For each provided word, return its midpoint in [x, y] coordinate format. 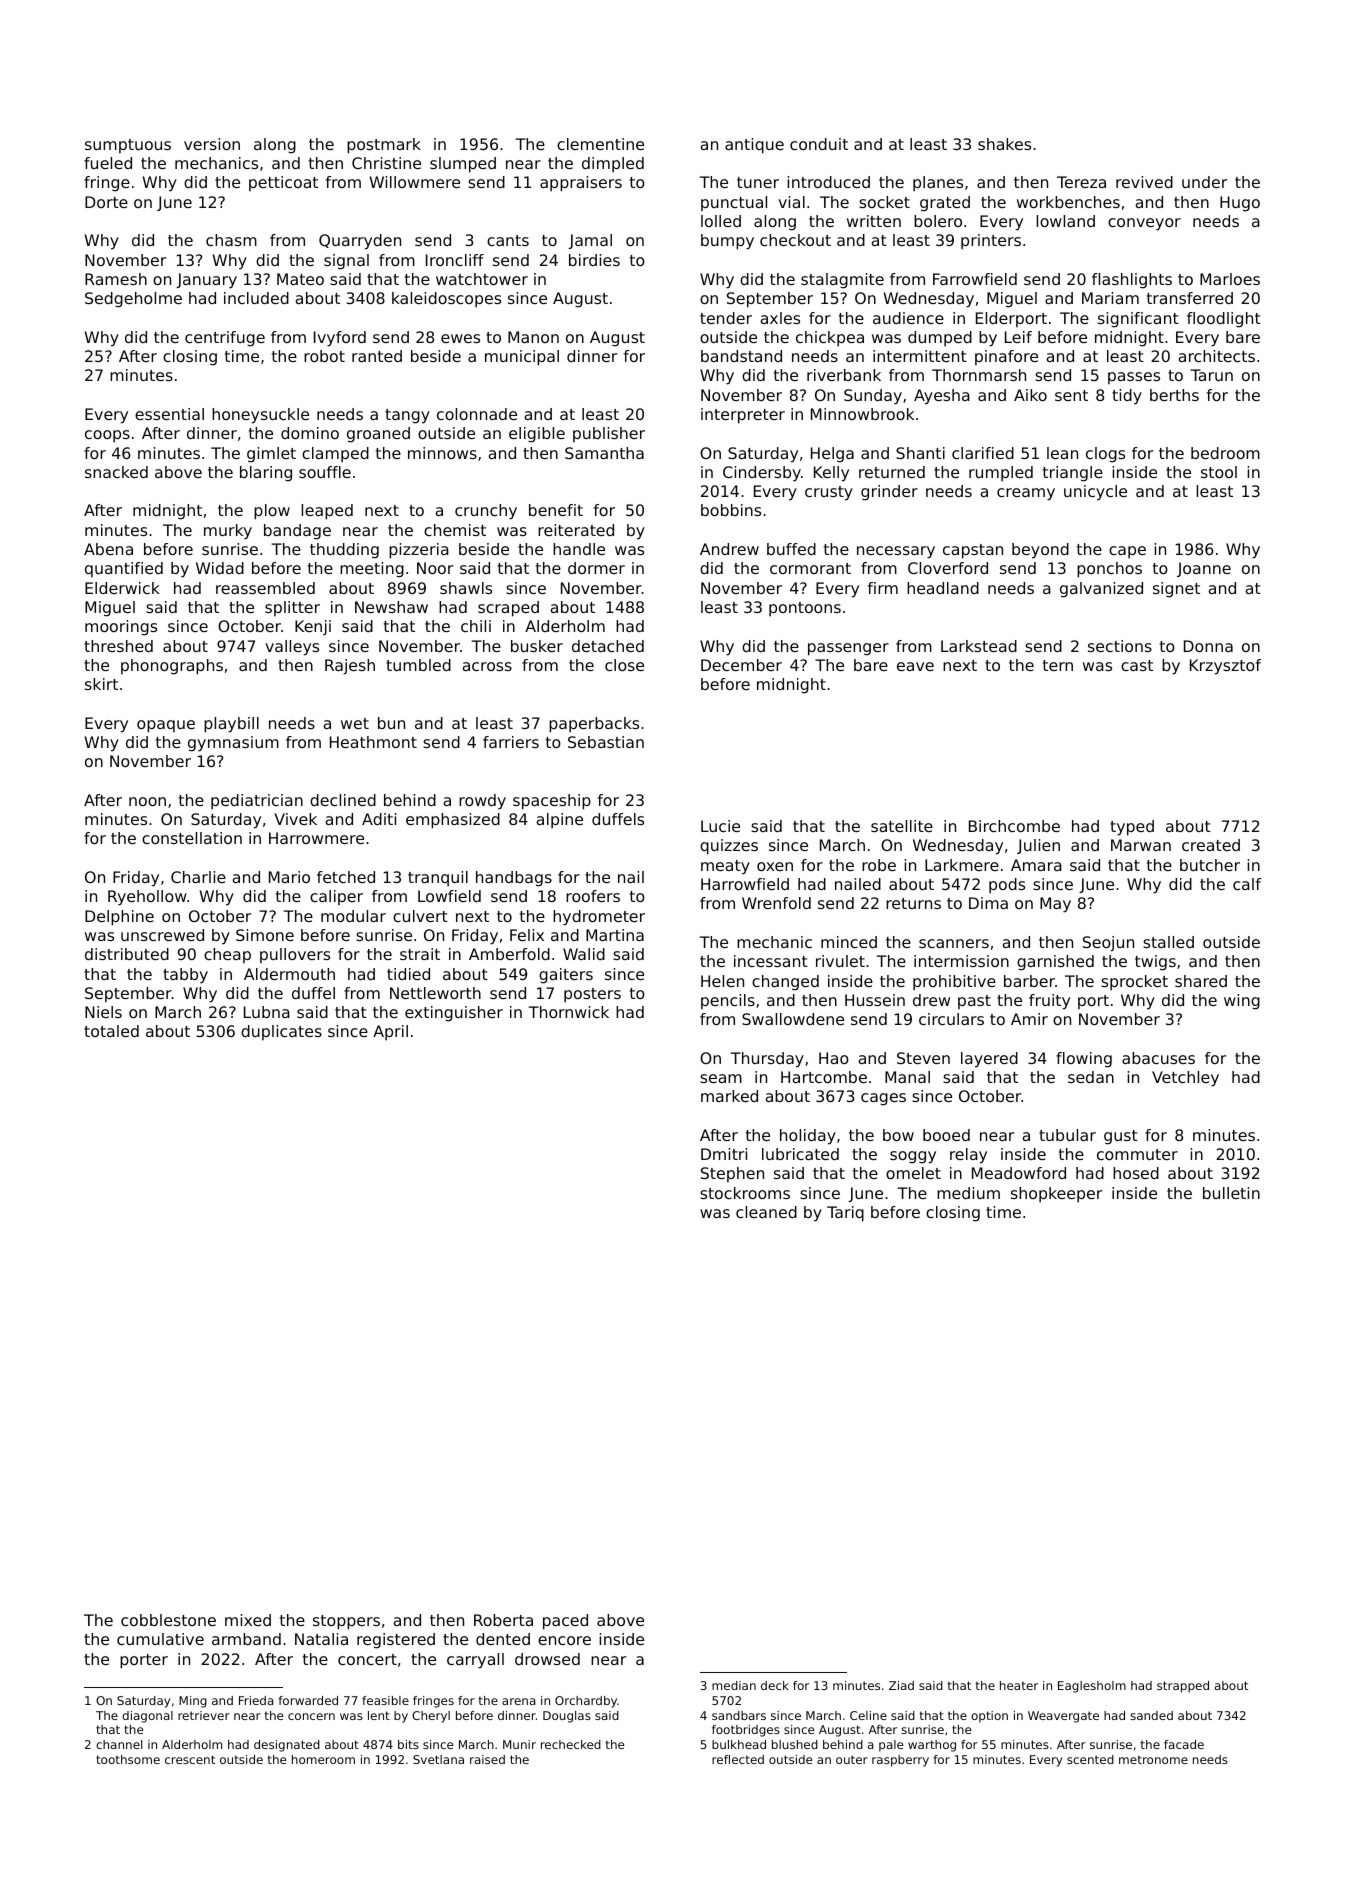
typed [1132, 828]
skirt [101, 684]
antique [754, 146]
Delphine [119, 918]
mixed [248, 1620]
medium [968, 1193]
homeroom [323, 1759]
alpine [559, 821]
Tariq [845, 1214]
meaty [725, 867]
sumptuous [128, 146]
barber [1029, 981]
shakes [1004, 144]
